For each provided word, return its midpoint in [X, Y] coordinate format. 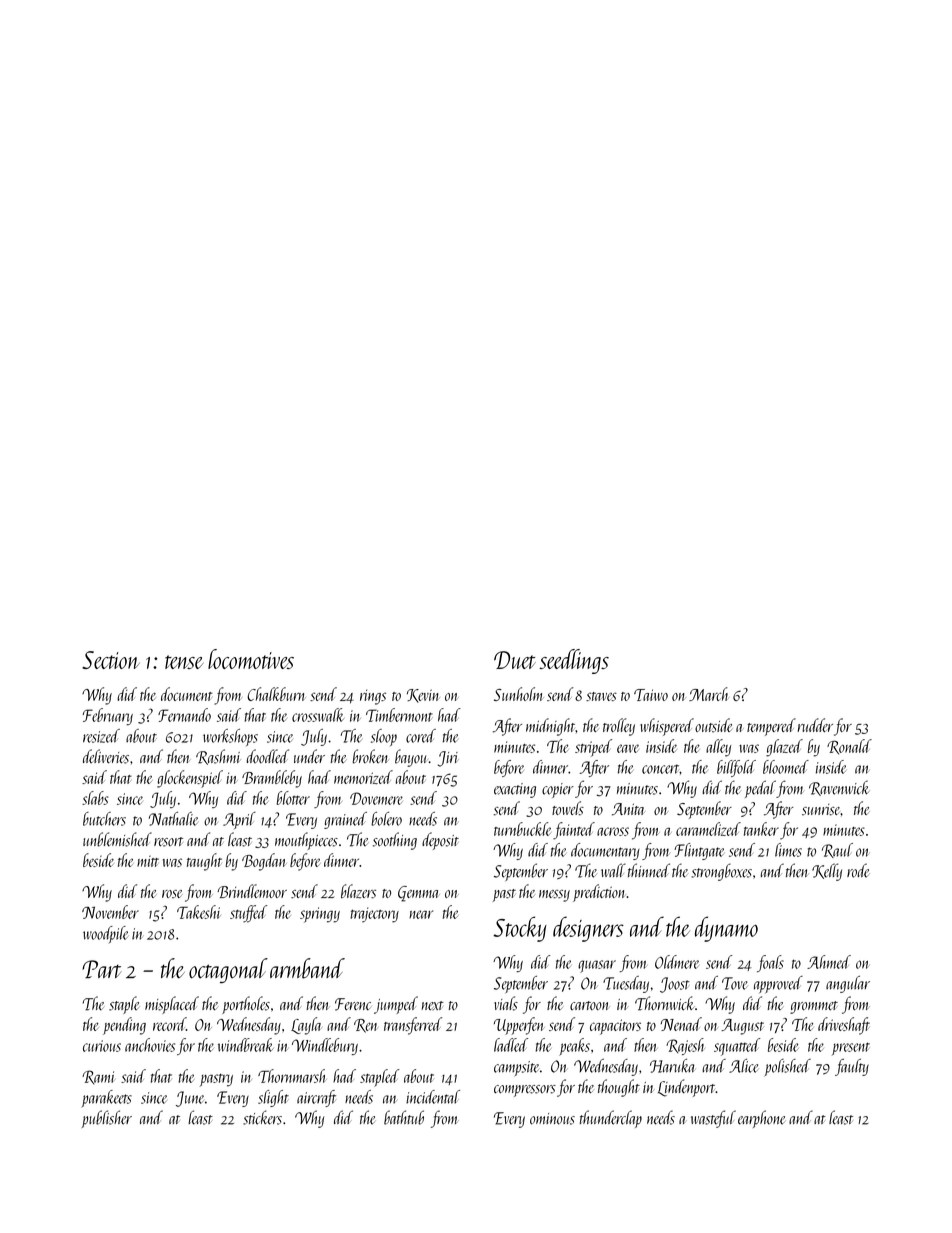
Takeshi [199, 912]
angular [848, 984]
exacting [515, 790]
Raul [837, 850]
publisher [107, 1119]
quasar [597, 966]
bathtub [404, 1117]
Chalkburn [276, 694]
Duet [515, 660]
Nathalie [173, 819]
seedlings [574, 661]
